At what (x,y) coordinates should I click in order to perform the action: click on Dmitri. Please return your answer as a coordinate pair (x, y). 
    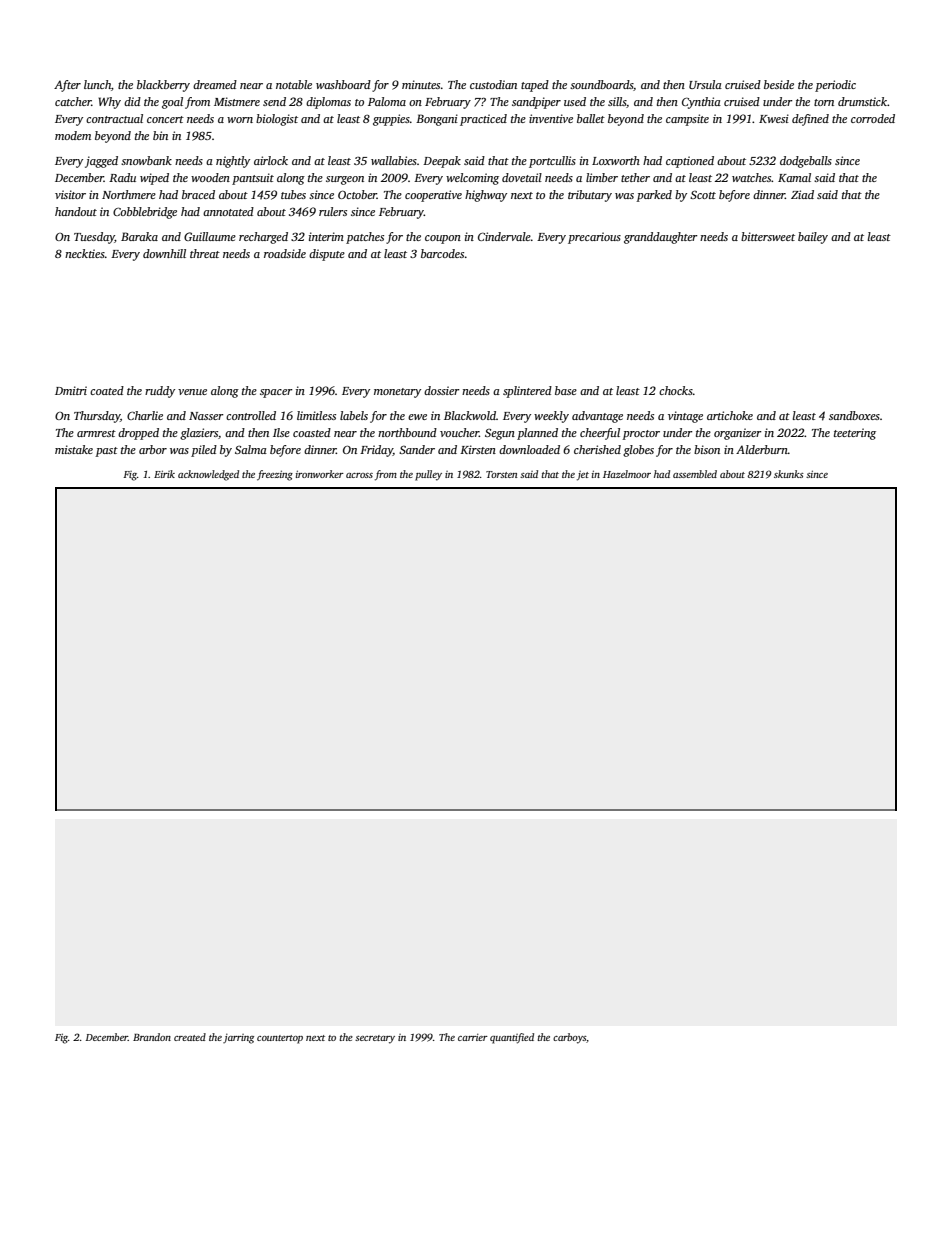
    Looking at the image, I should click on (71, 390).
